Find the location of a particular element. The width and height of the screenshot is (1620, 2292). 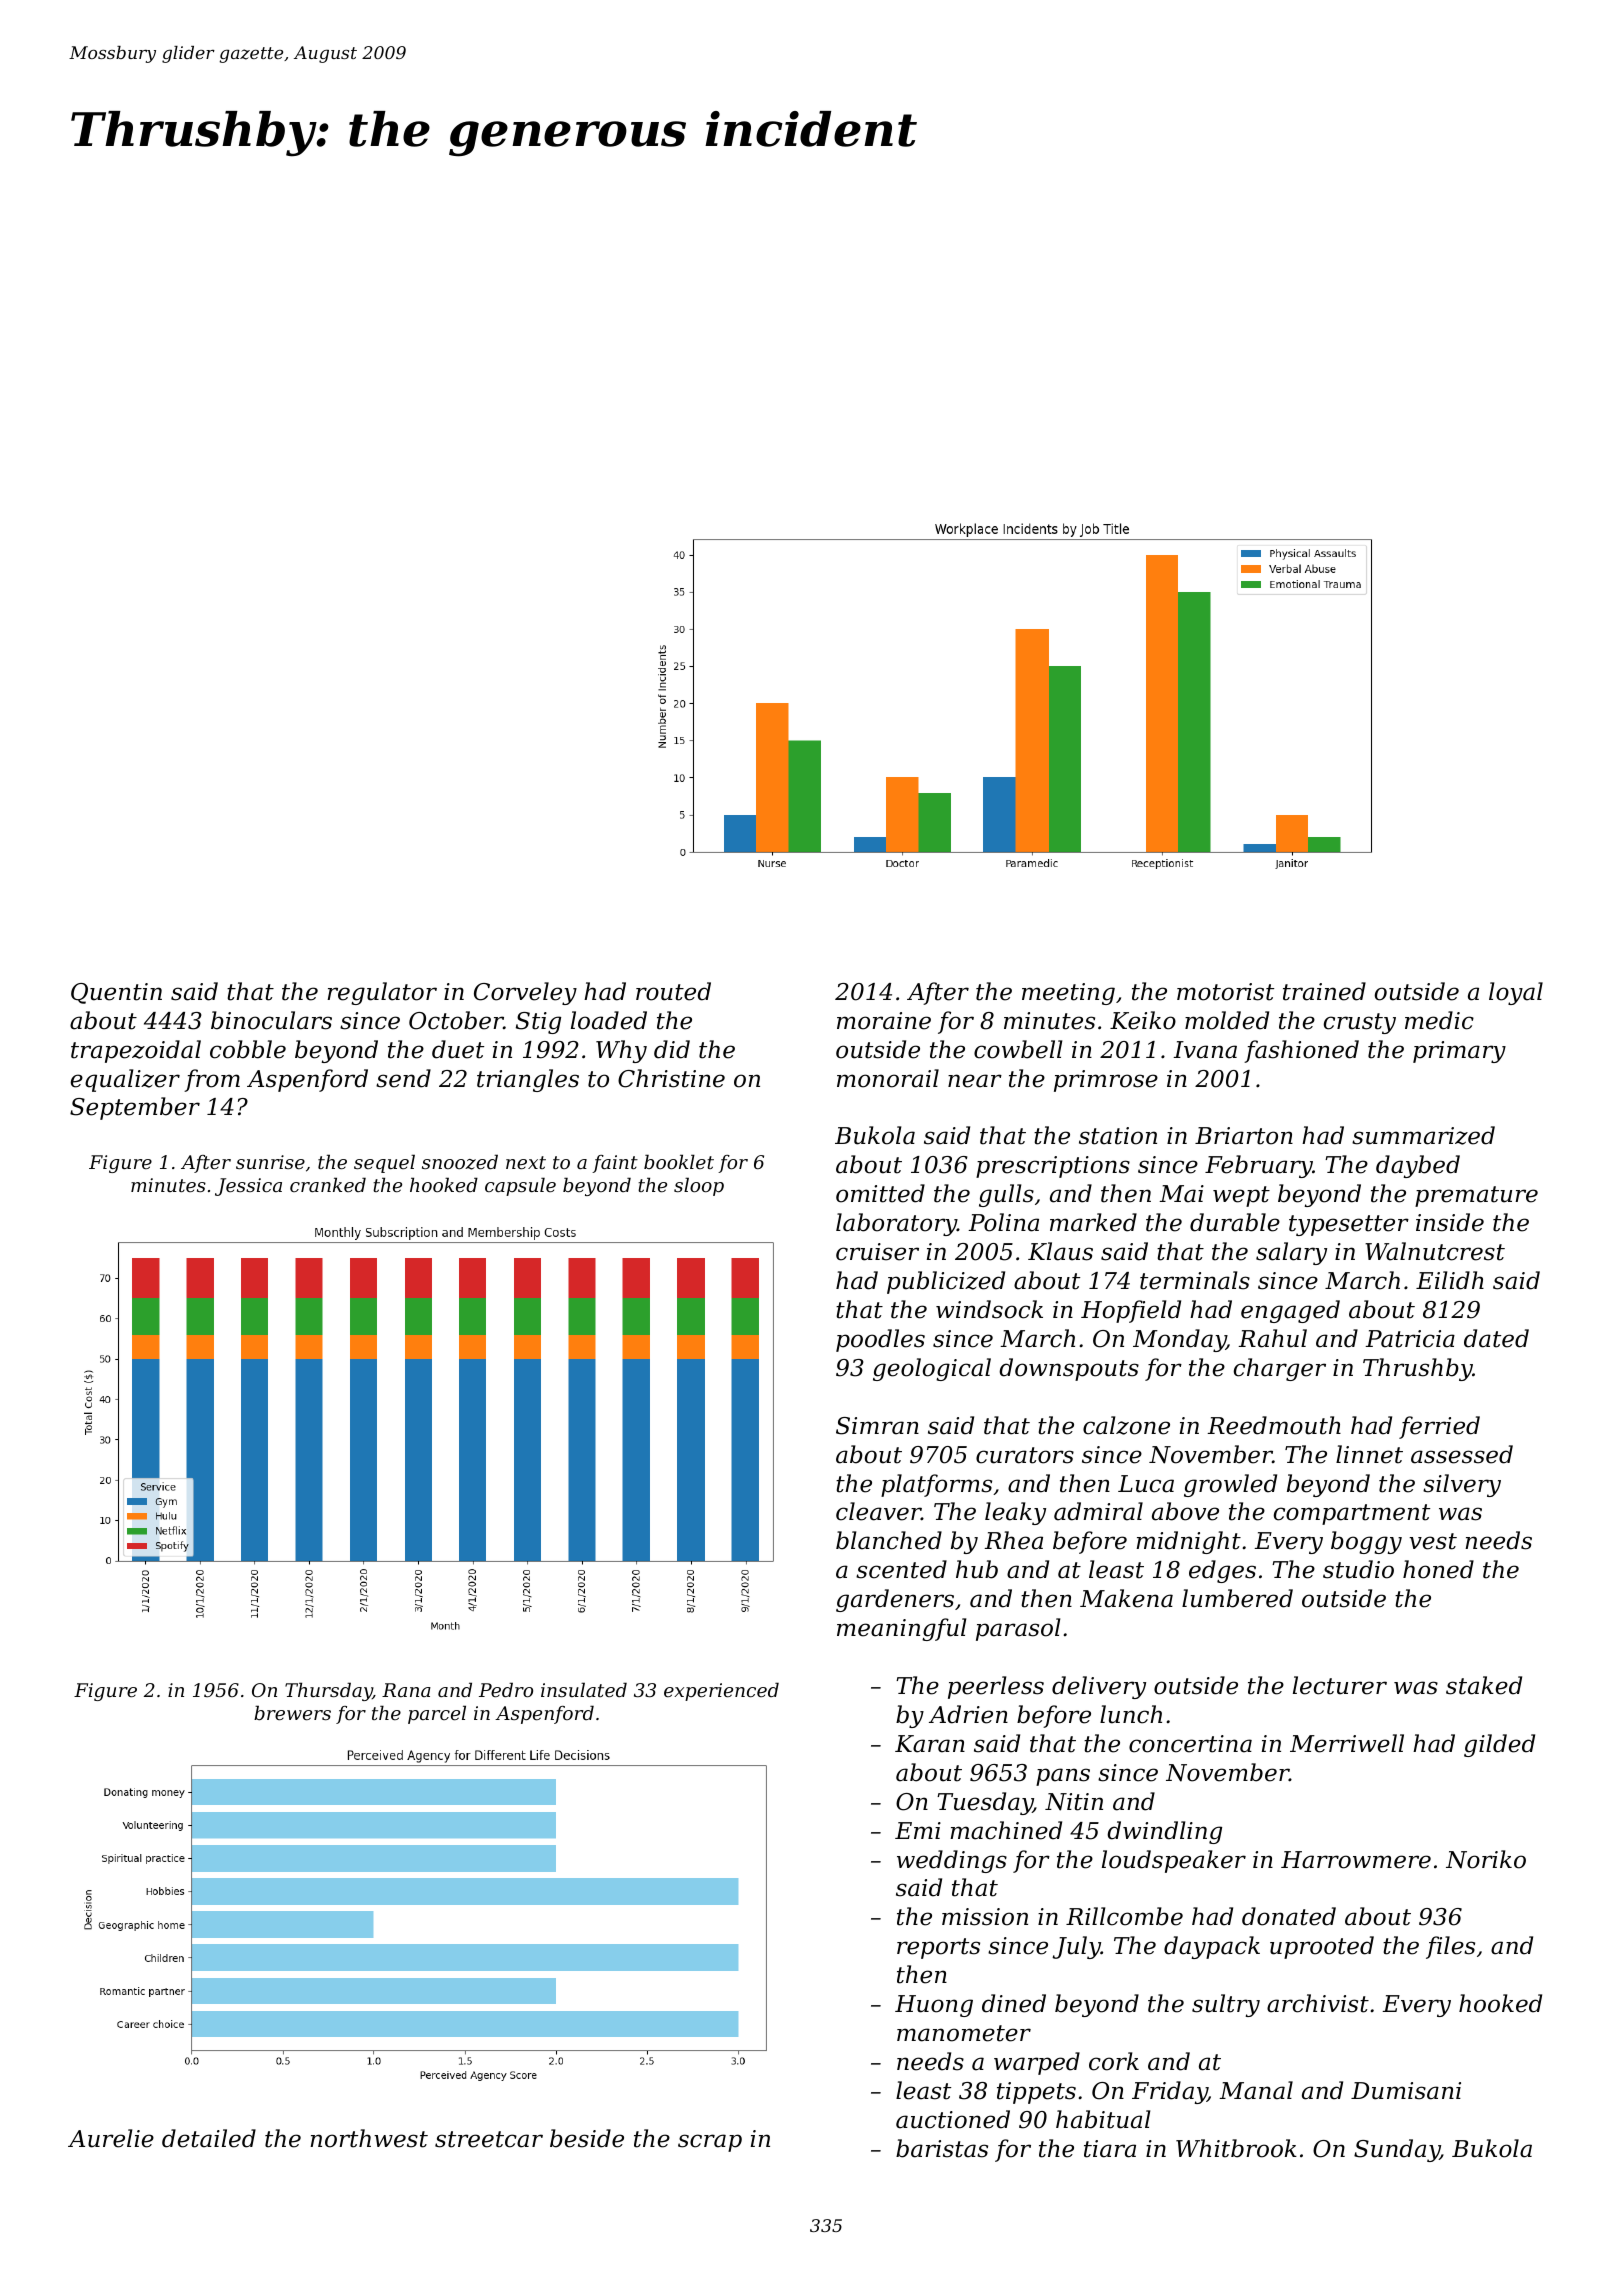

brewers is located at coordinates (292, 1712).
